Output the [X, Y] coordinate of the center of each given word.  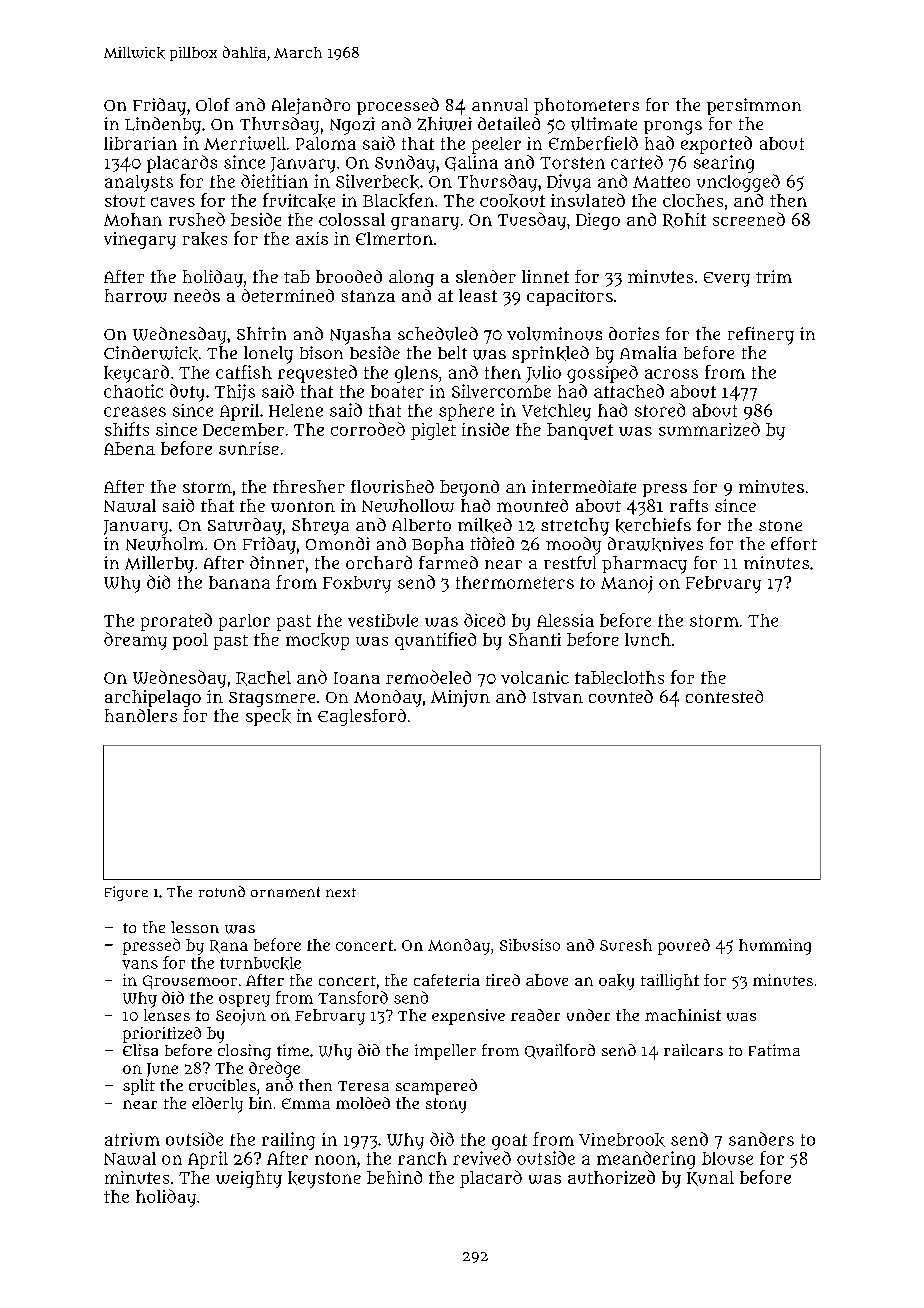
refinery [761, 336]
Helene [296, 410]
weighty [249, 1179]
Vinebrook [622, 1140]
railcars [693, 1050]
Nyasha [360, 336]
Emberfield [593, 143]
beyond [469, 488]
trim [774, 276]
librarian [140, 143]
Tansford [353, 997]
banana [239, 582]
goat [509, 1142]
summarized [709, 429]
